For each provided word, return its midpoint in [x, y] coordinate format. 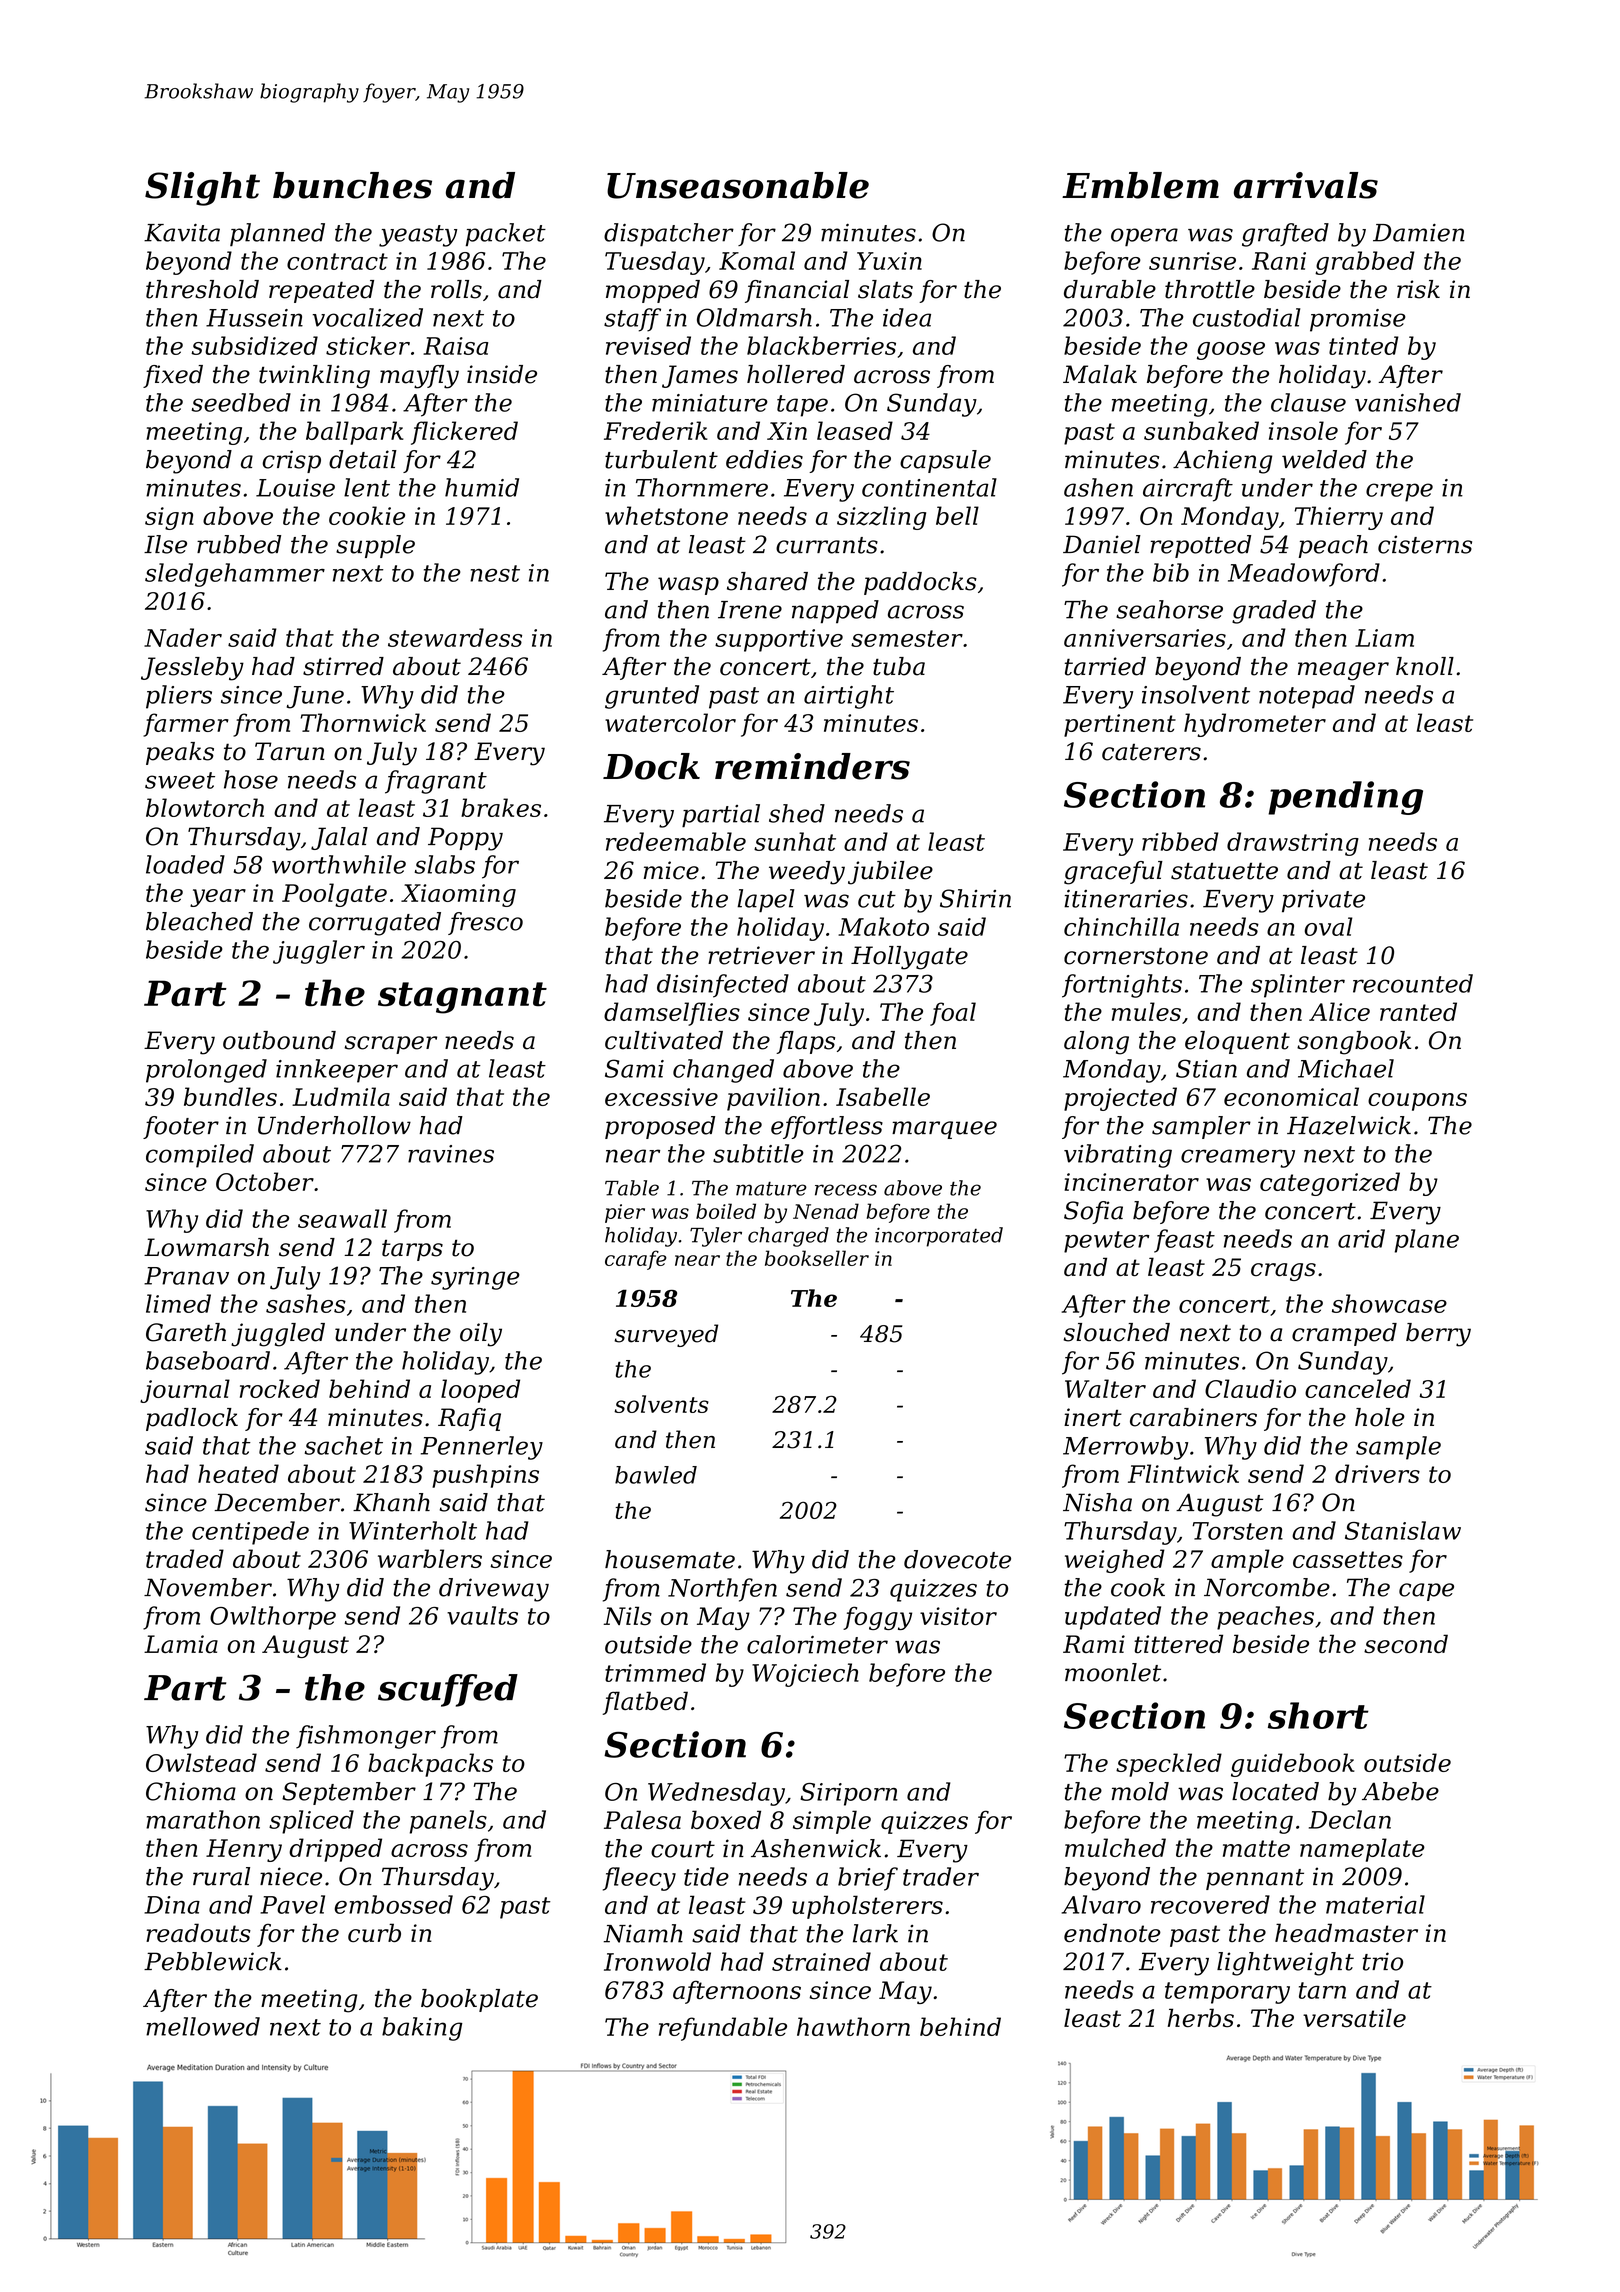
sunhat [795, 841]
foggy [877, 1618]
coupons [1417, 1102]
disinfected [723, 986]
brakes [501, 807]
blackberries [821, 345]
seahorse [1169, 609]
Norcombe [1267, 1587]
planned [277, 234]
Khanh [391, 1502]
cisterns [1425, 544]
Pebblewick [213, 1961]
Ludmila [341, 1096]
